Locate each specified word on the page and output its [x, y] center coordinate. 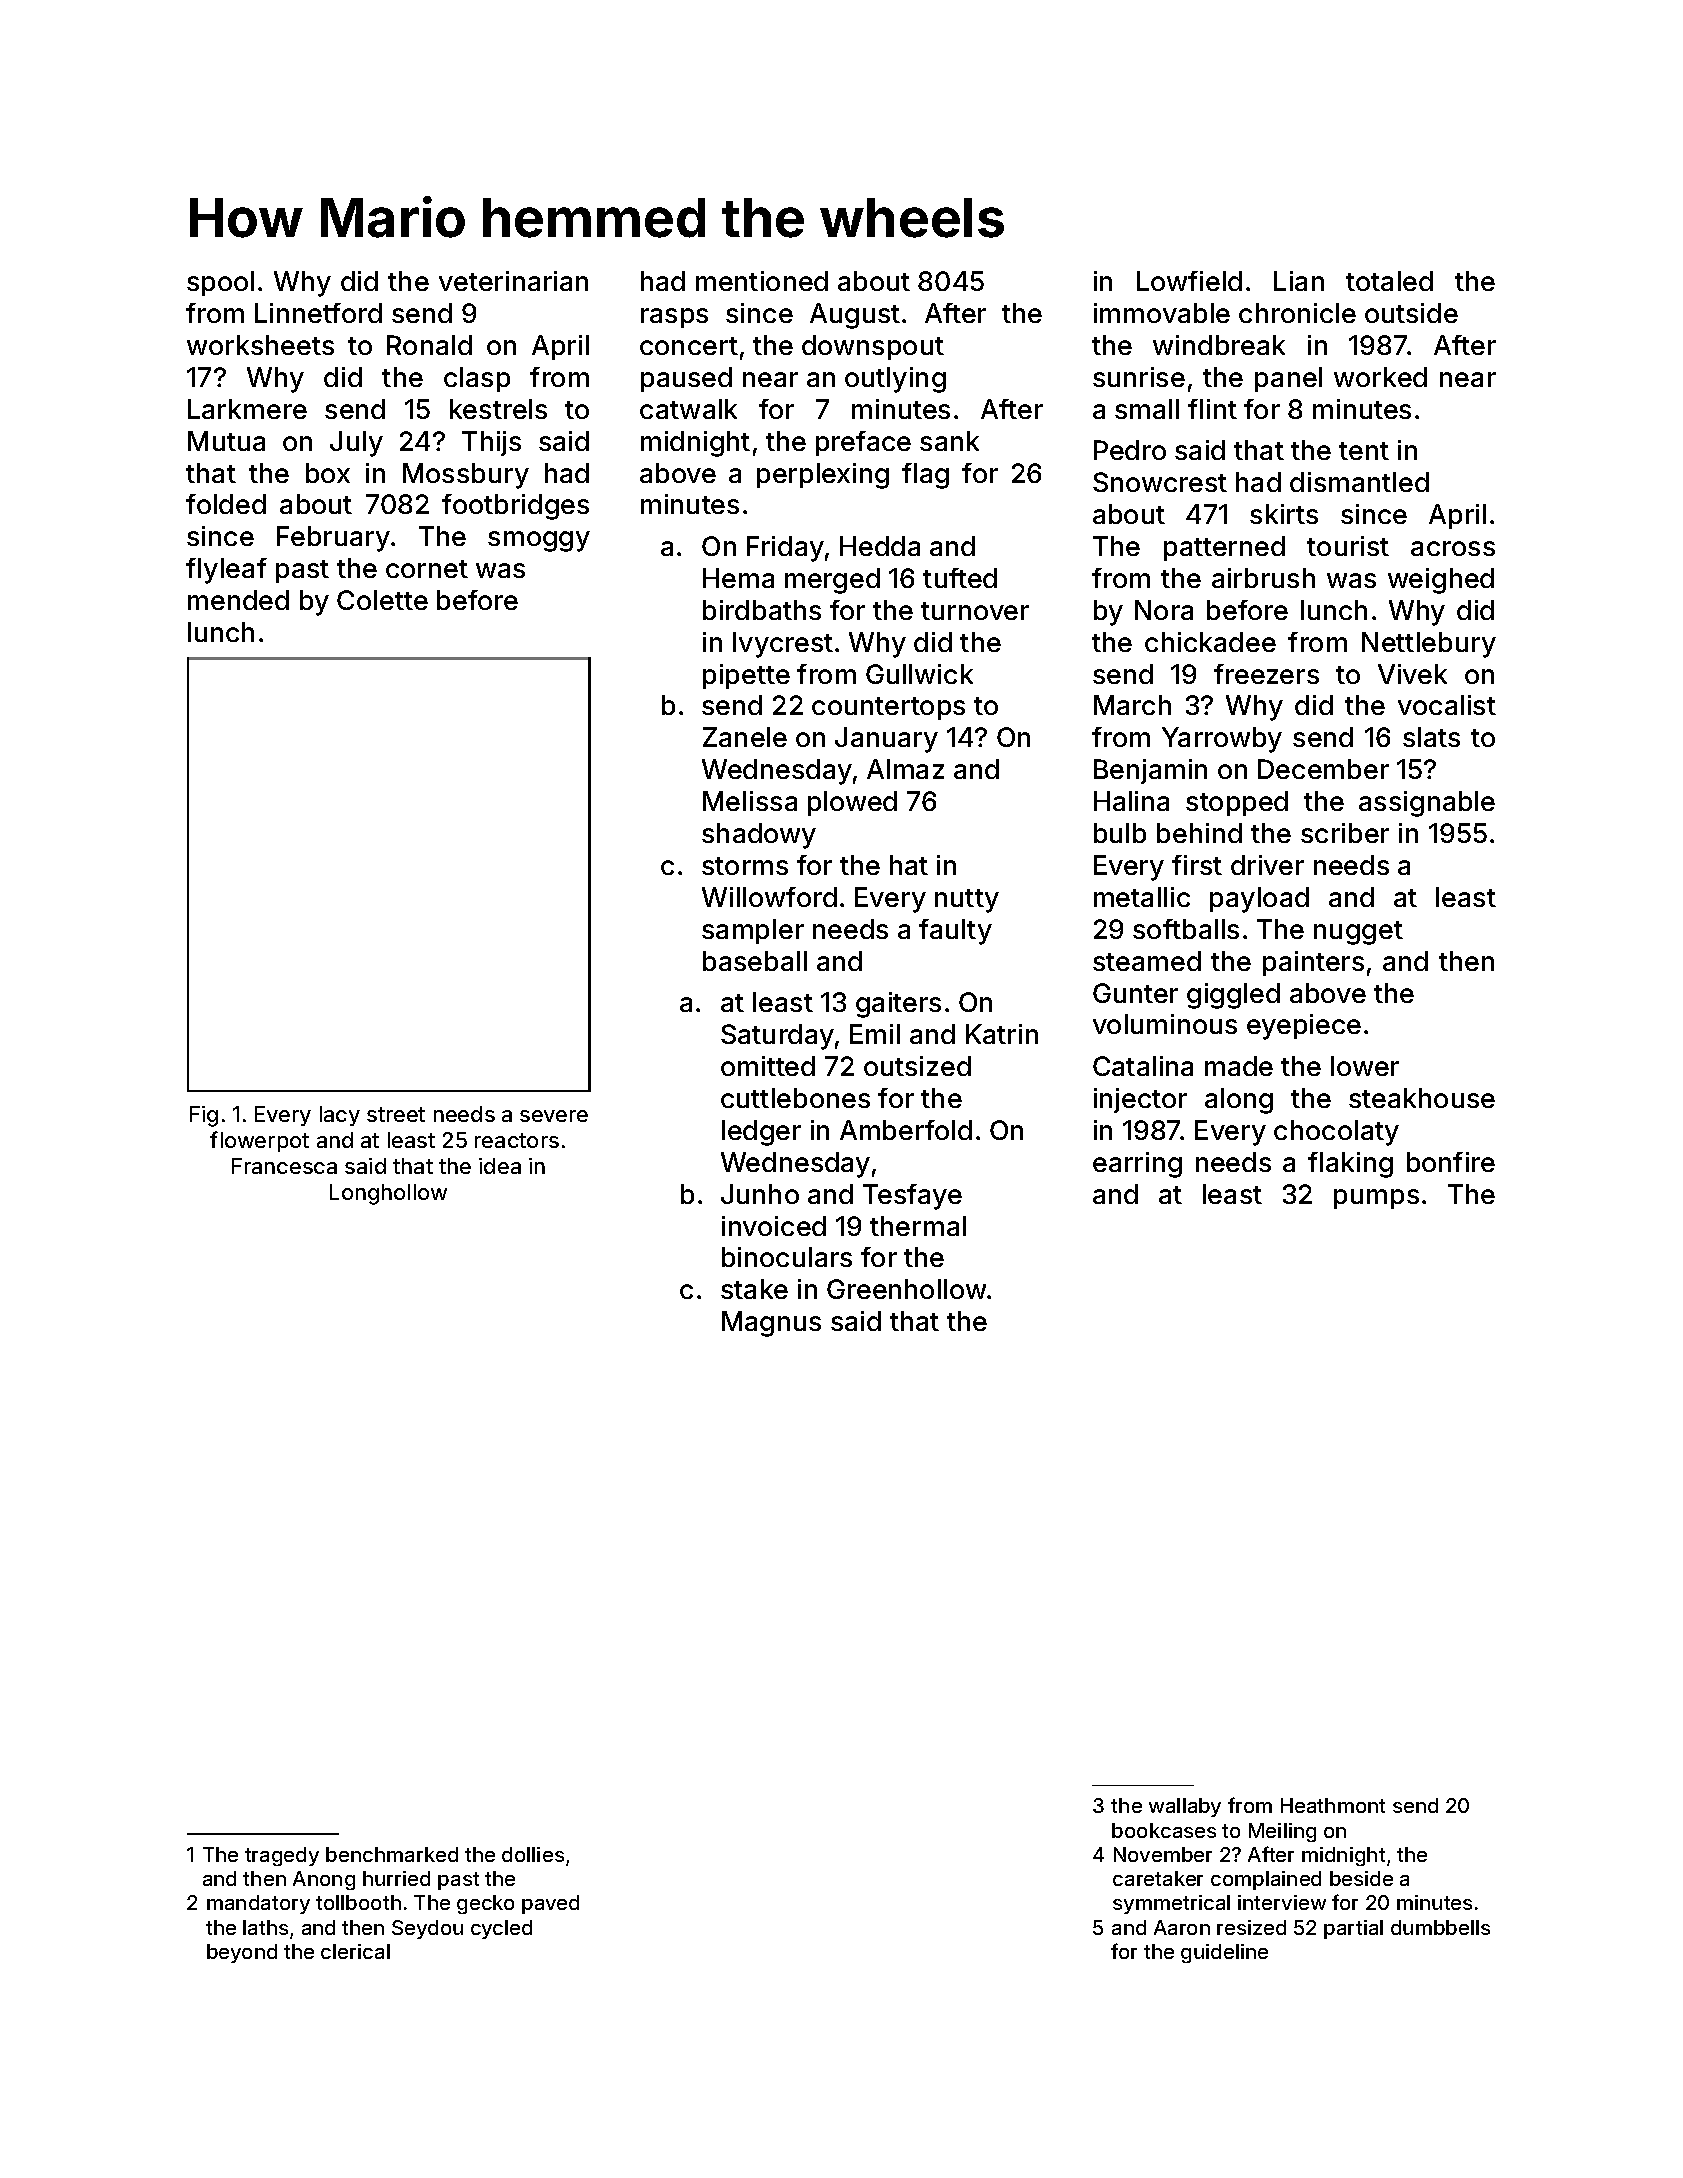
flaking [1350, 1165]
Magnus [771, 1324]
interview [1282, 1902]
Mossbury [466, 476]
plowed [852, 803]
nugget [1358, 933]
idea [500, 1166]
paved [550, 1904]
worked [1380, 377]
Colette [382, 600]
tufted [960, 578]
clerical [355, 1951]
